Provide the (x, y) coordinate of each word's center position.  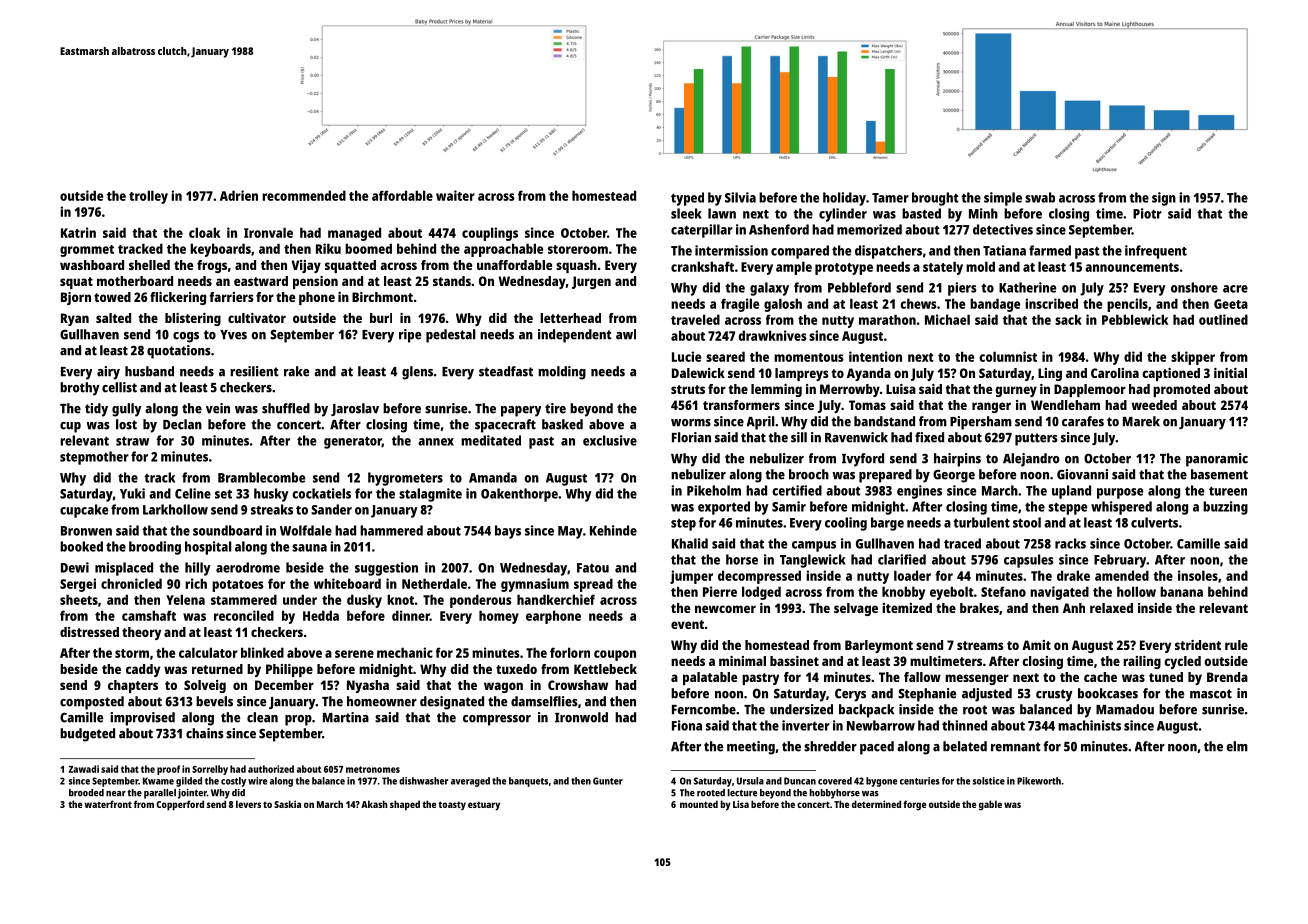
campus (814, 546)
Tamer (890, 198)
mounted (699, 804)
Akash (374, 804)
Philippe (289, 670)
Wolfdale (306, 530)
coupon (615, 655)
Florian (691, 437)
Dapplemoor (1090, 390)
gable (990, 805)
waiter (455, 195)
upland (1071, 492)
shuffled (286, 408)
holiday (844, 199)
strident (1198, 645)
